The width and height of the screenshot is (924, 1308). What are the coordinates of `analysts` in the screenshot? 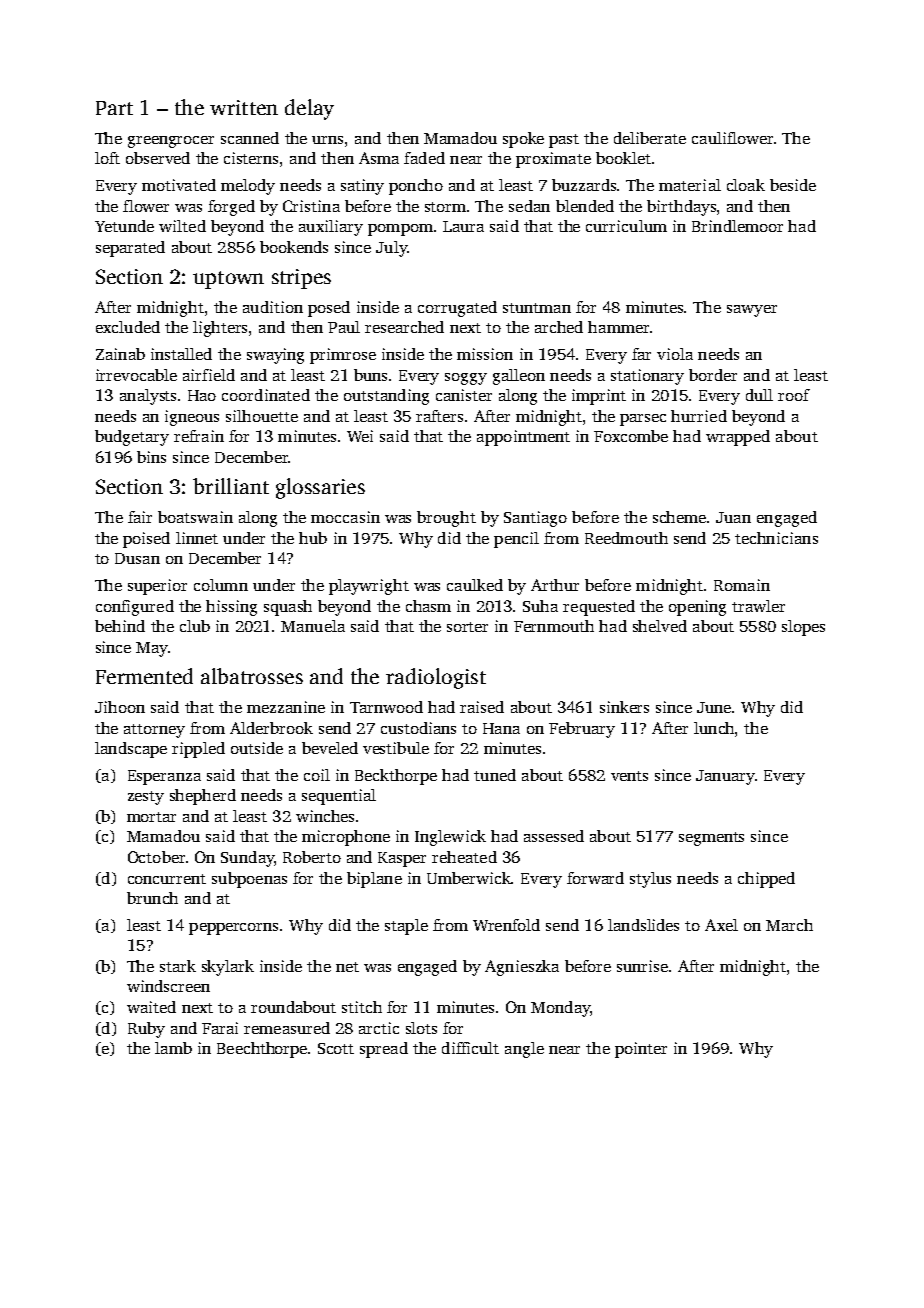 It's located at (148, 397).
